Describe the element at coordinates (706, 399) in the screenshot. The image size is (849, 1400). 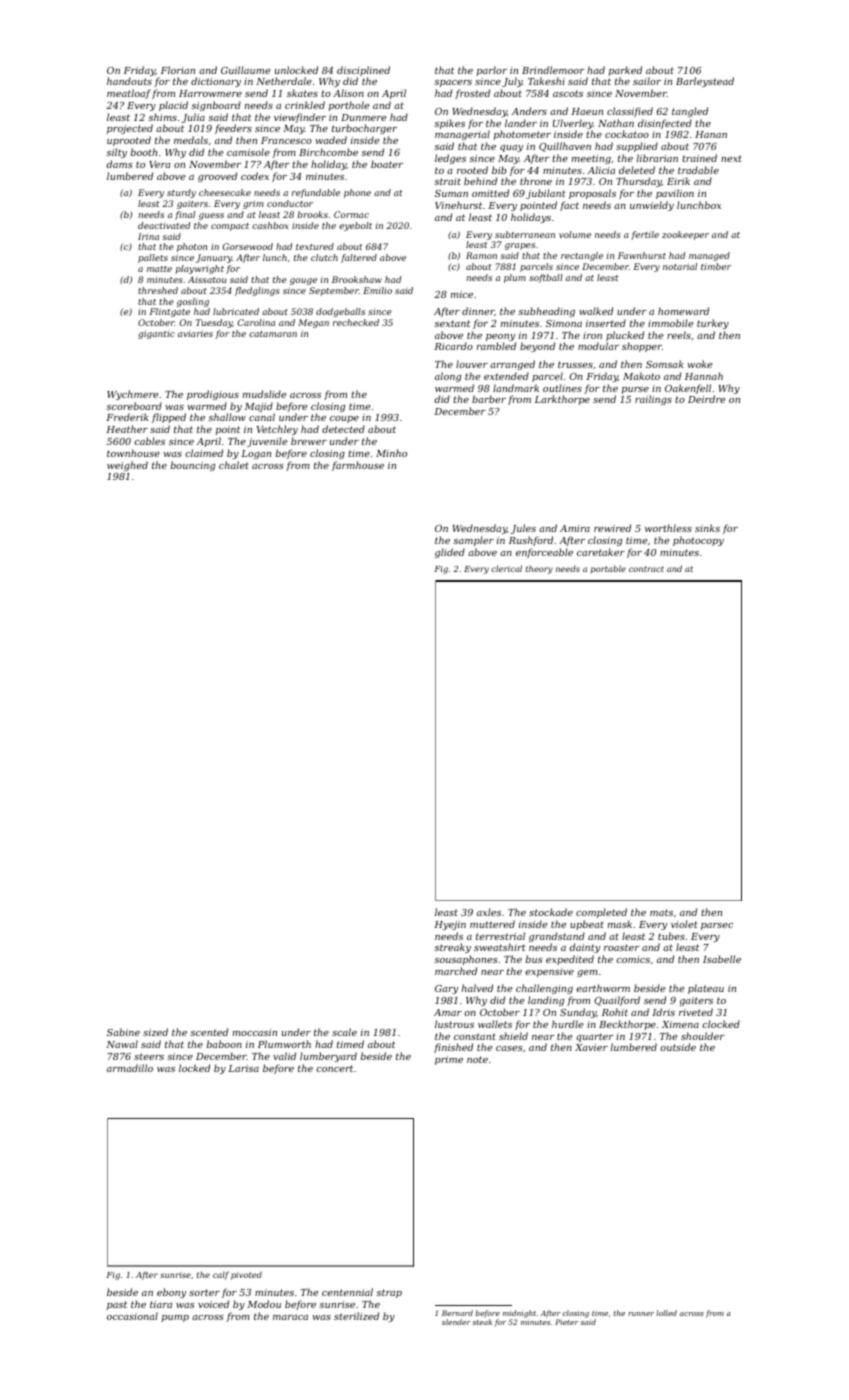
I see `Deirdre` at that location.
